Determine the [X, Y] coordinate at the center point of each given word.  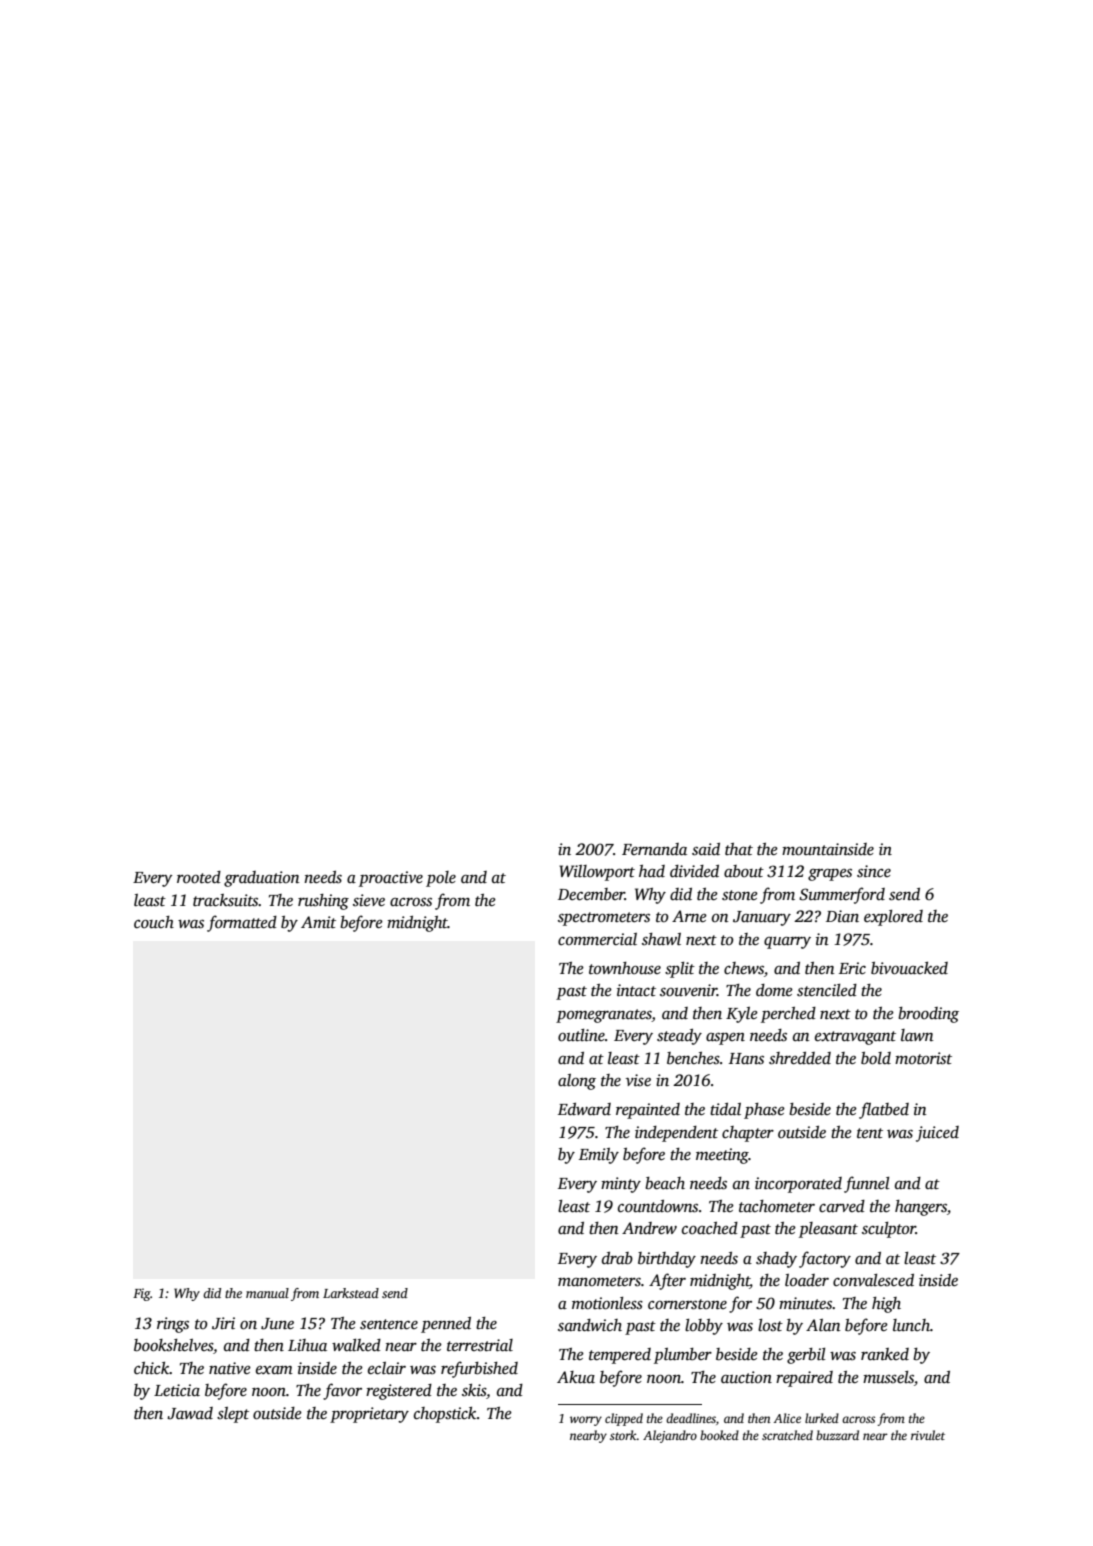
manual [267, 1293]
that [739, 849]
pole [441, 879]
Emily [599, 1156]
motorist [923, 1058]
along [577, 1082]
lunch [911, 1325]
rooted [199, 877]
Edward [584, 1109]
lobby [704, 1327]
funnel [867, 1184]
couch [154, 922]
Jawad [190, 1413]
